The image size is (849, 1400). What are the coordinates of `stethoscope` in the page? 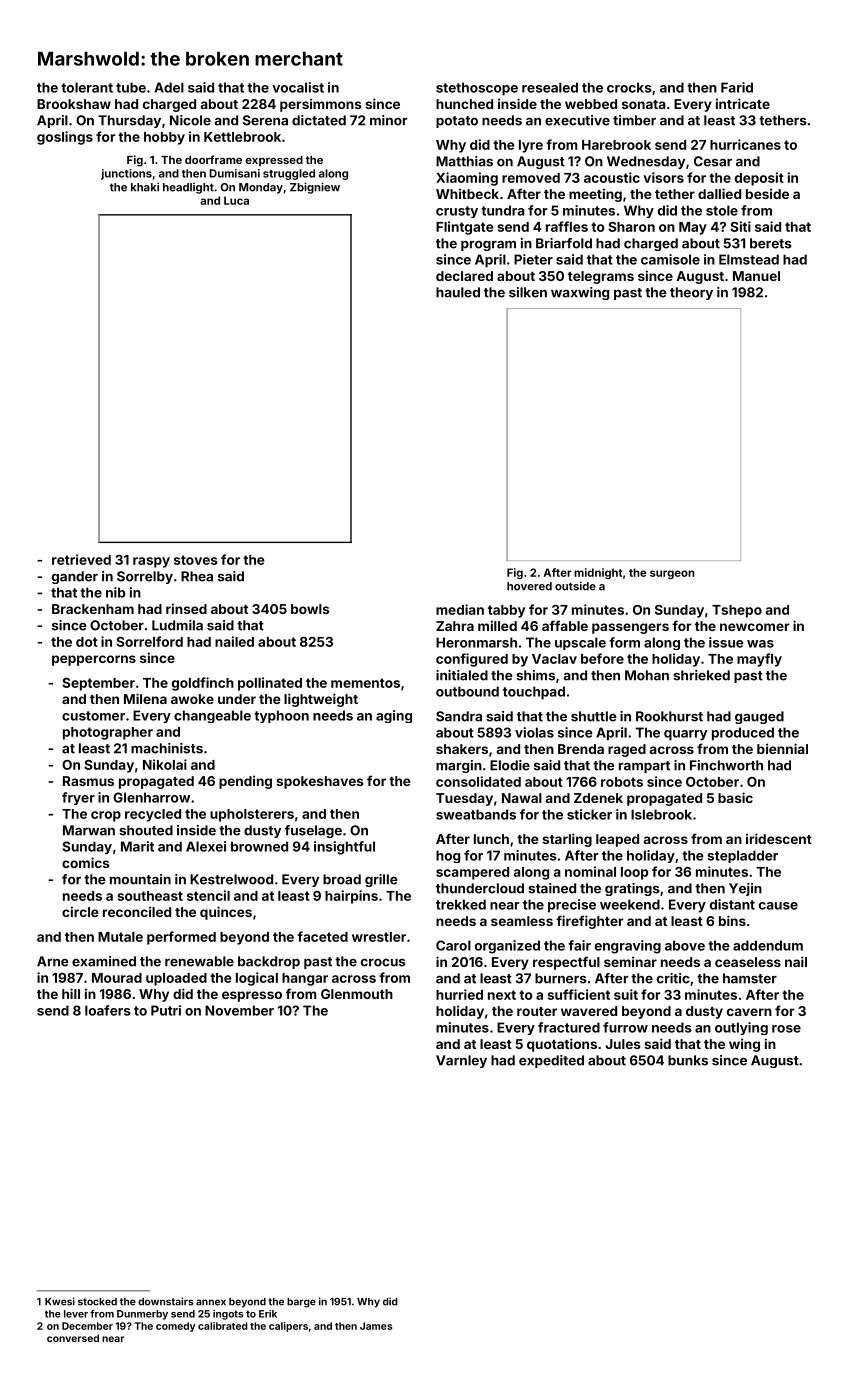 It's located at (477, 89).
